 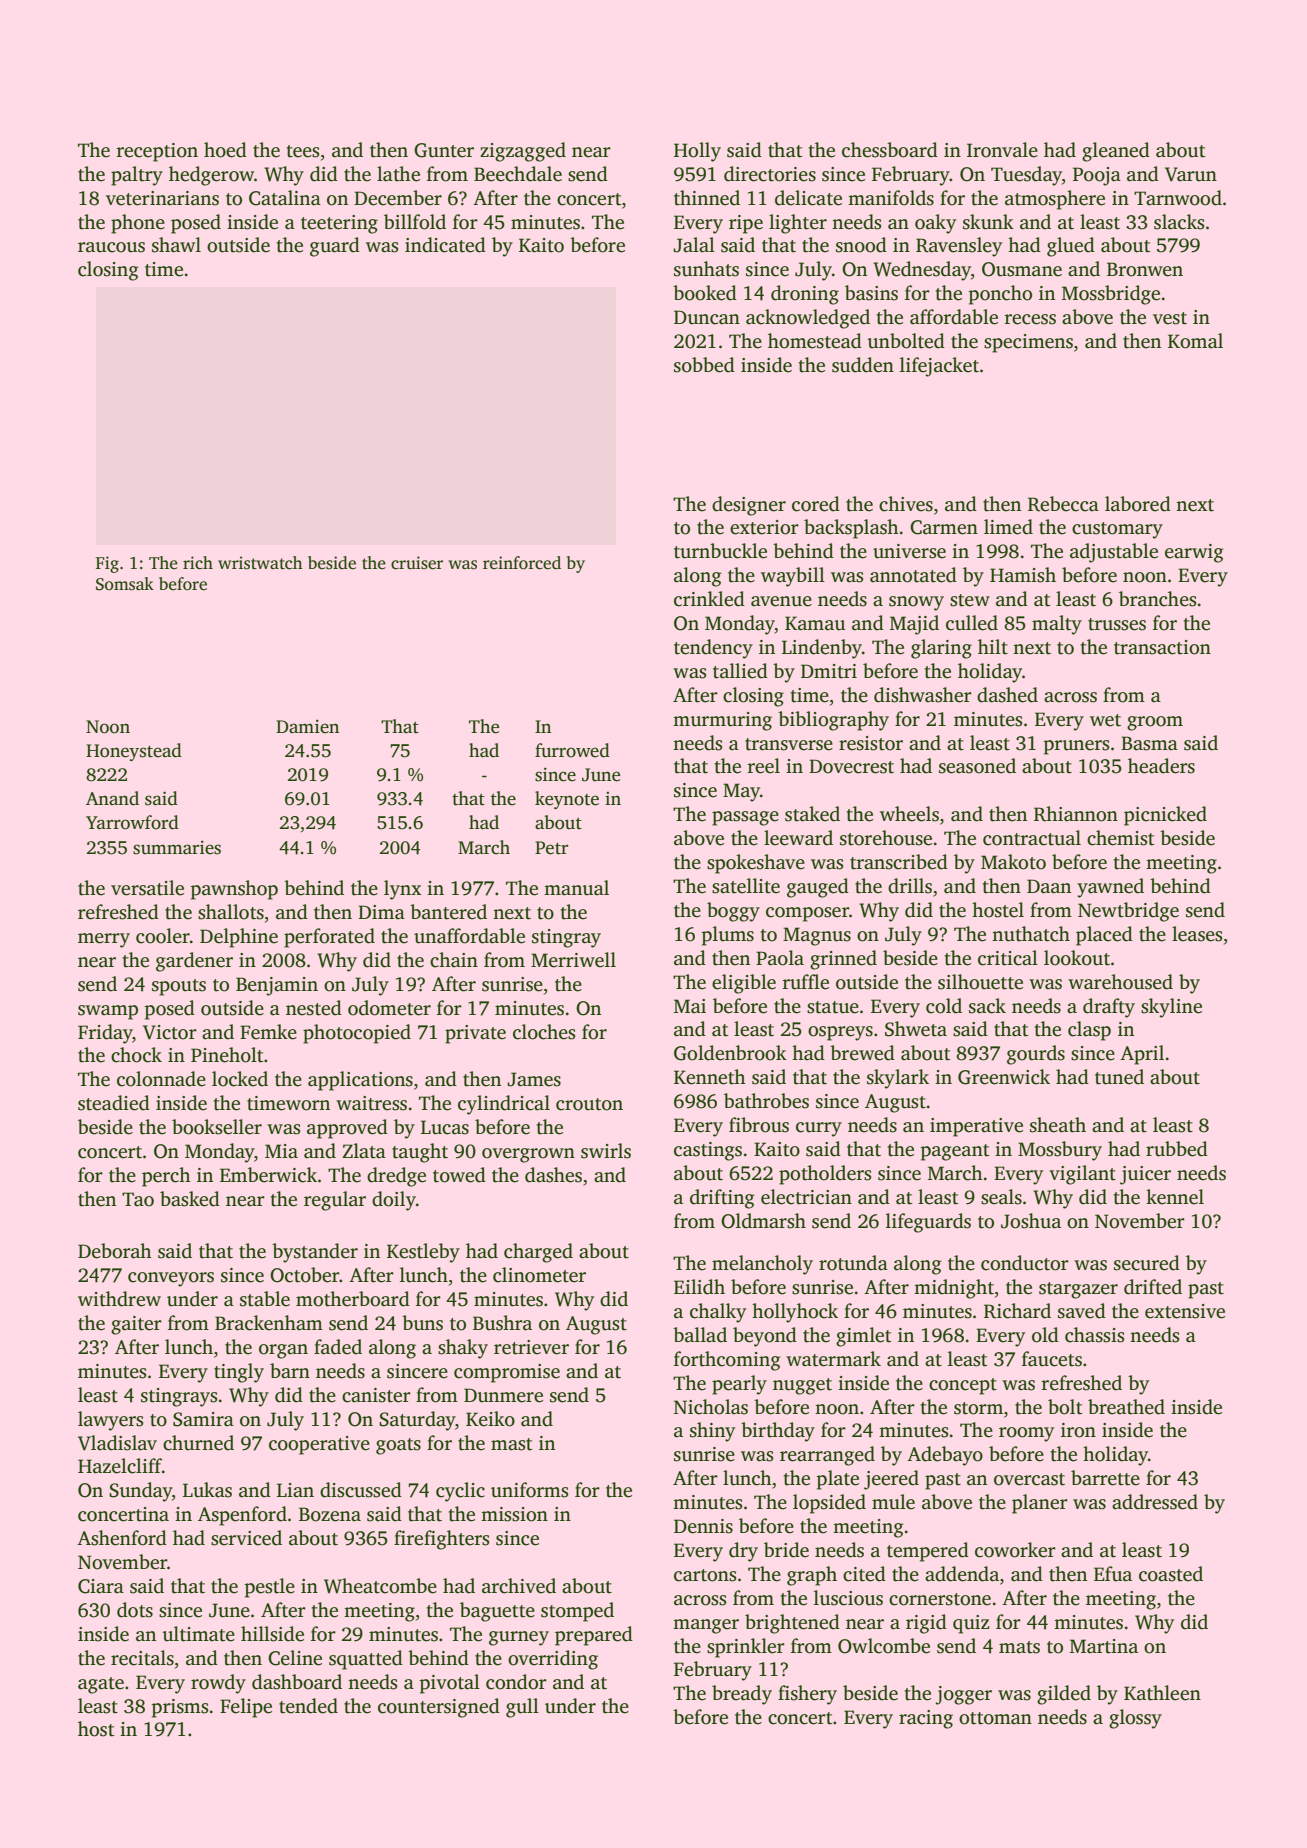 I want to click on Kathleen, so click(x=1162, y=1693).
